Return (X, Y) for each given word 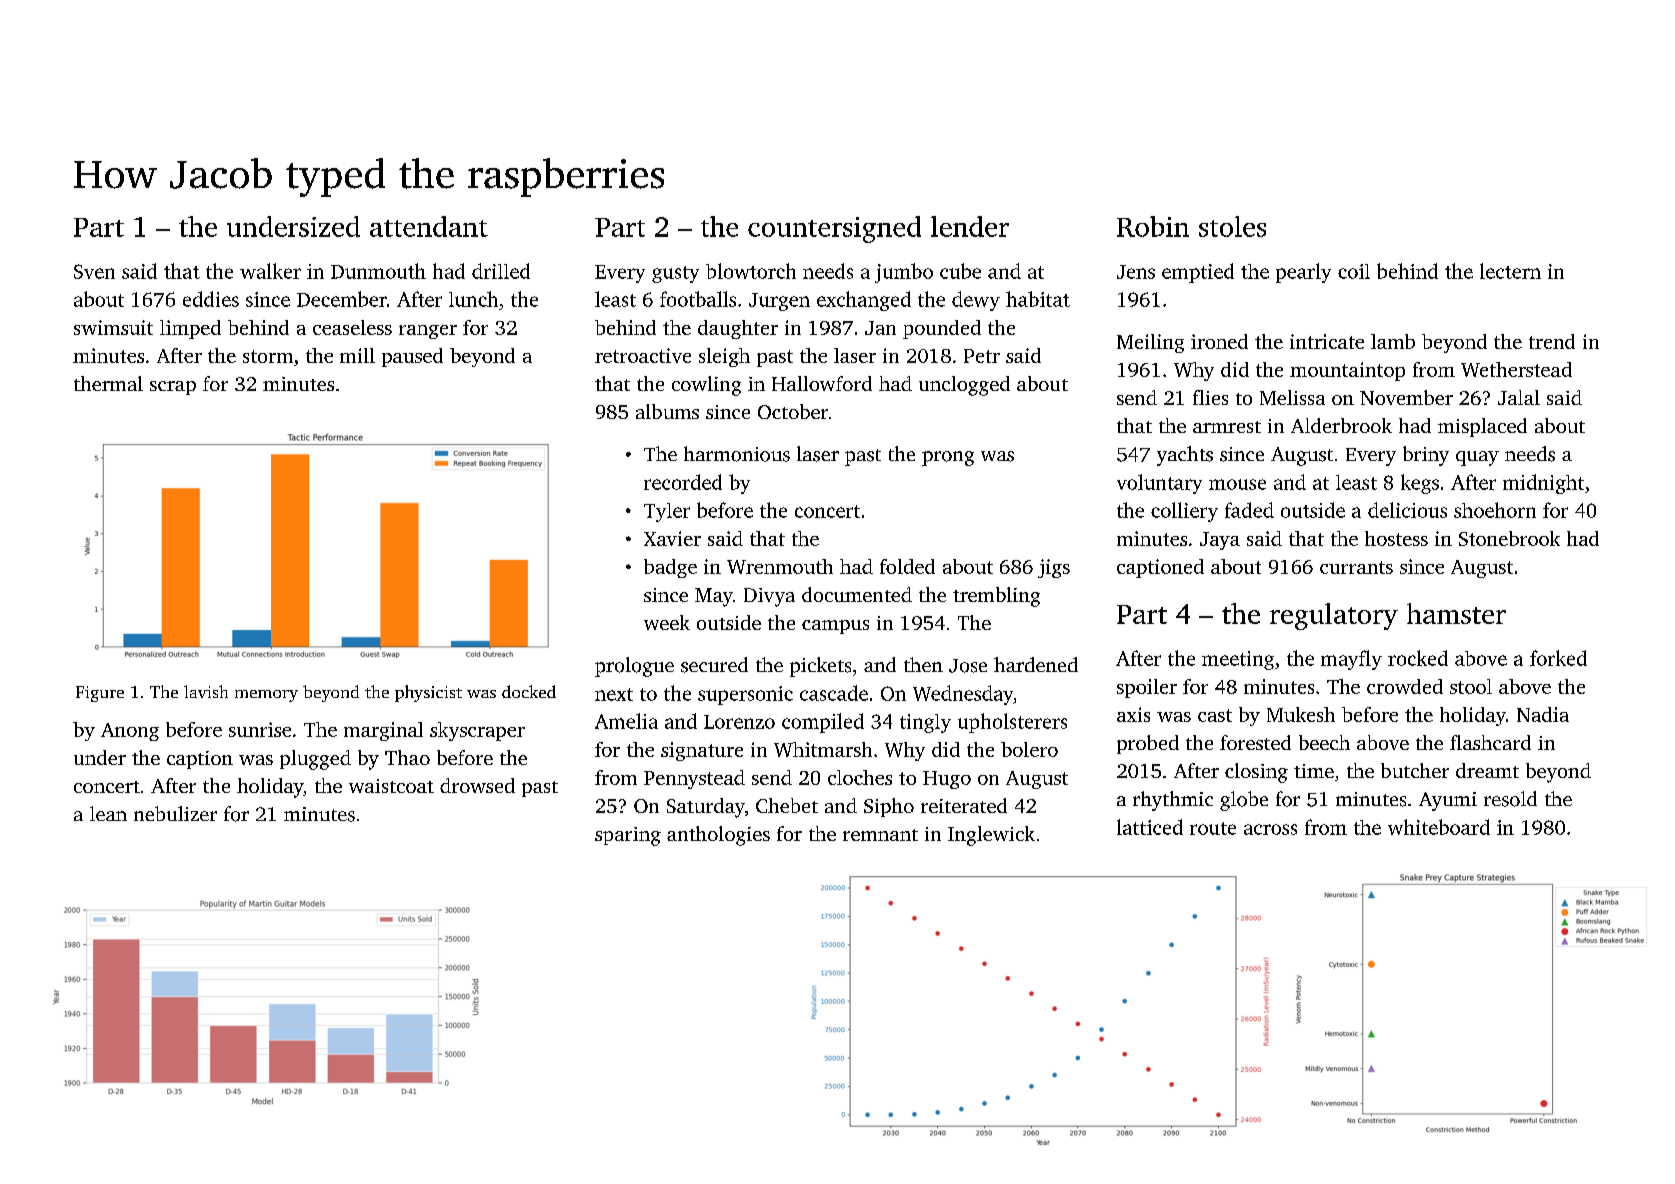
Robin (1153, 226)
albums (667, 411)
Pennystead (694, 779)
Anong (130, 732)
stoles (1232, 226)
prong (948, 458)
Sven (94, 271)
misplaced (1482, 427)
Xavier (672, 538)
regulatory (1334, 616)
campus (835, 627)
